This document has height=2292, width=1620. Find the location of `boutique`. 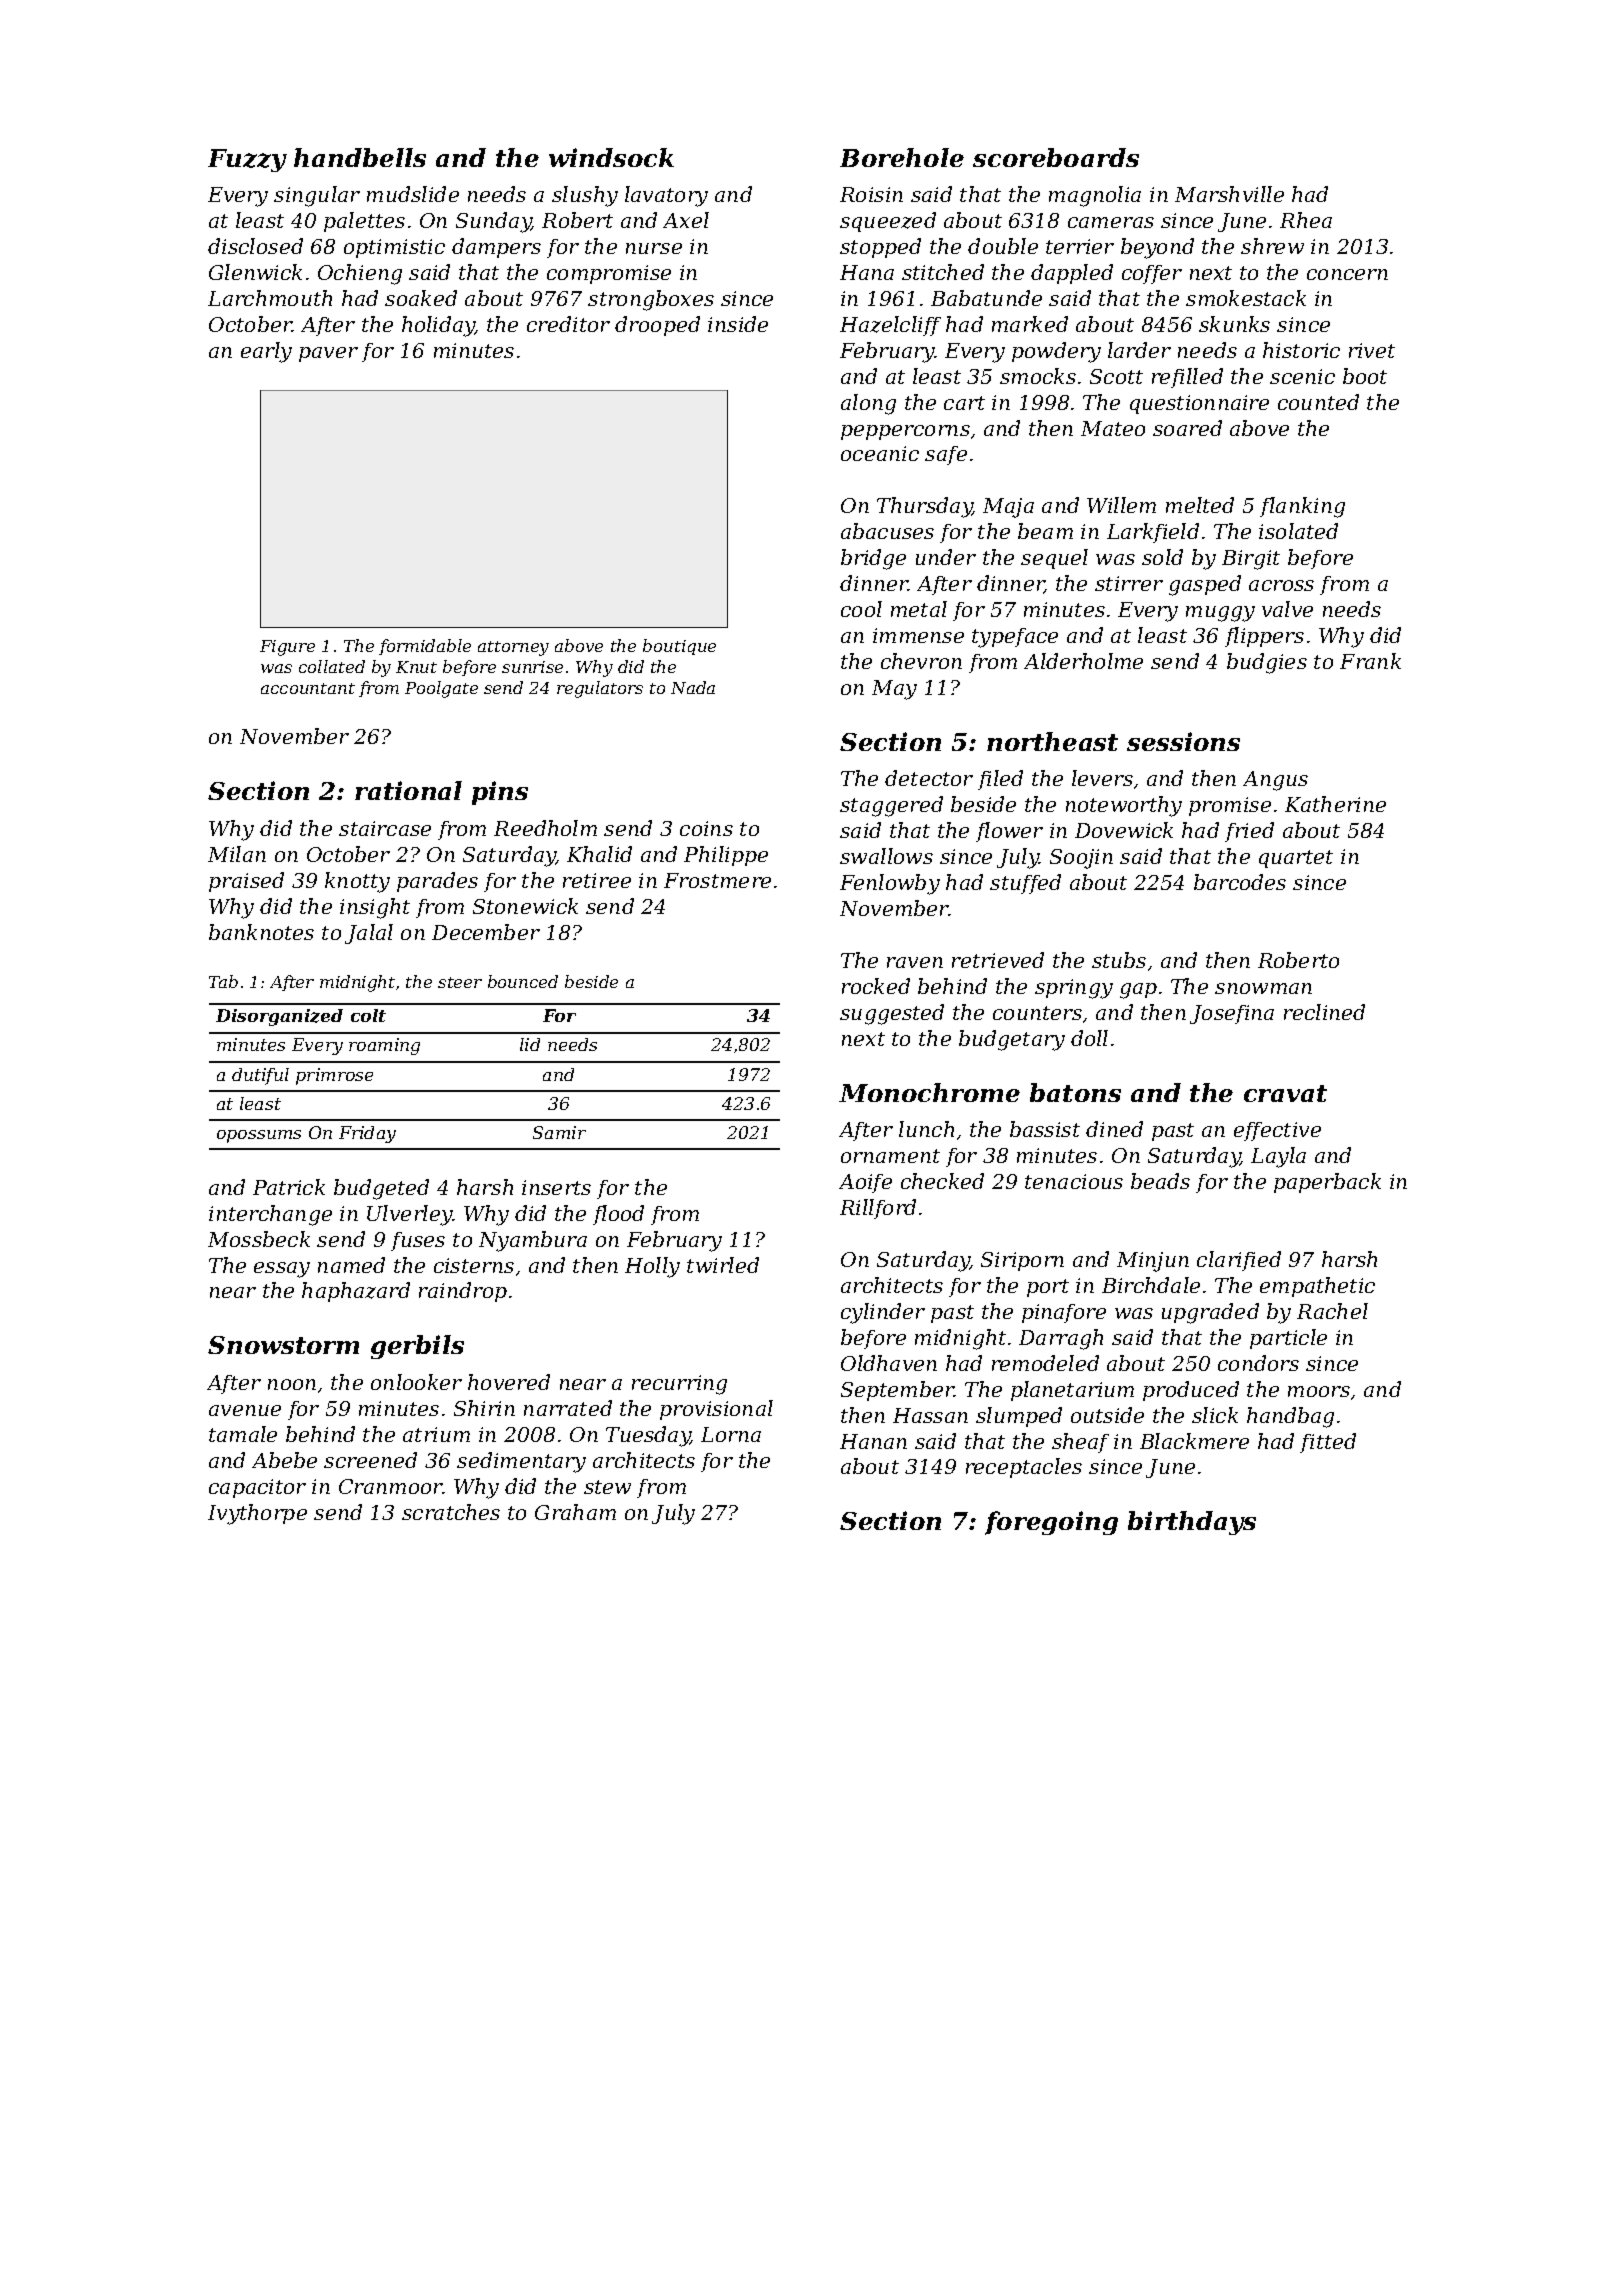

boutique is located at coordinates (679, 647).
